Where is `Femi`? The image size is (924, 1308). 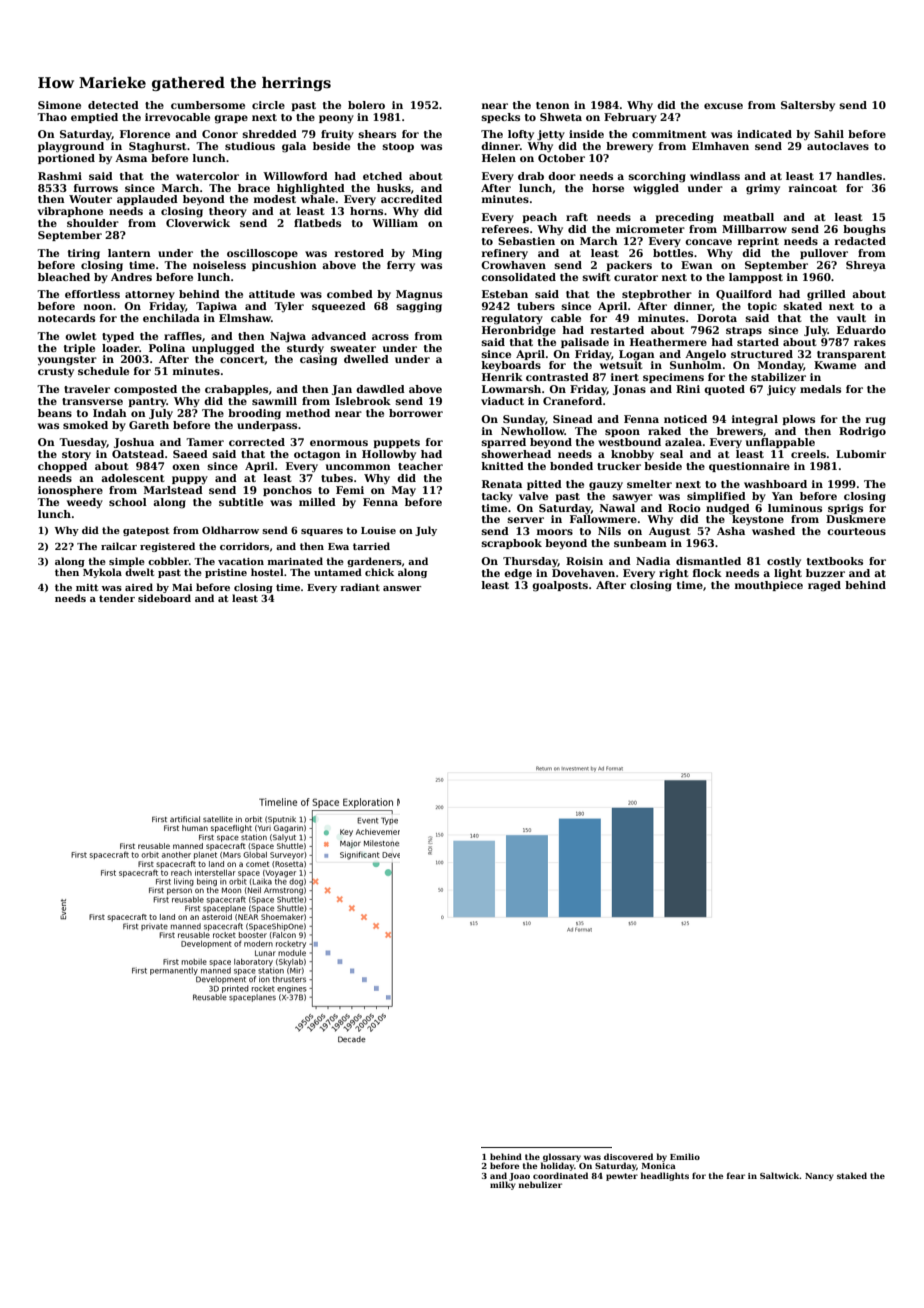 Femi is located at coordinates (350, 490).
